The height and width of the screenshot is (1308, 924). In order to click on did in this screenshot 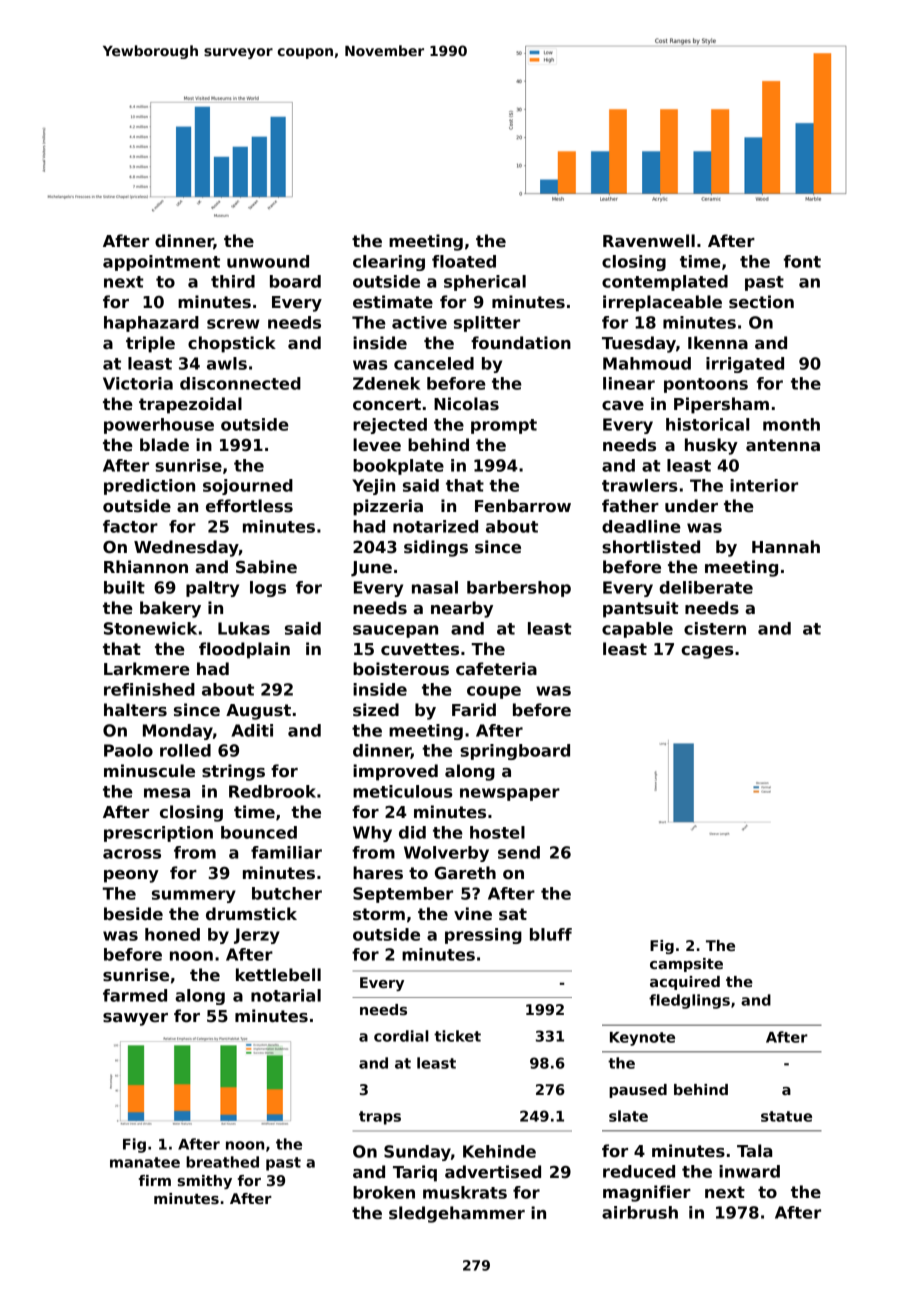, I will do `click(412, 832)`.
